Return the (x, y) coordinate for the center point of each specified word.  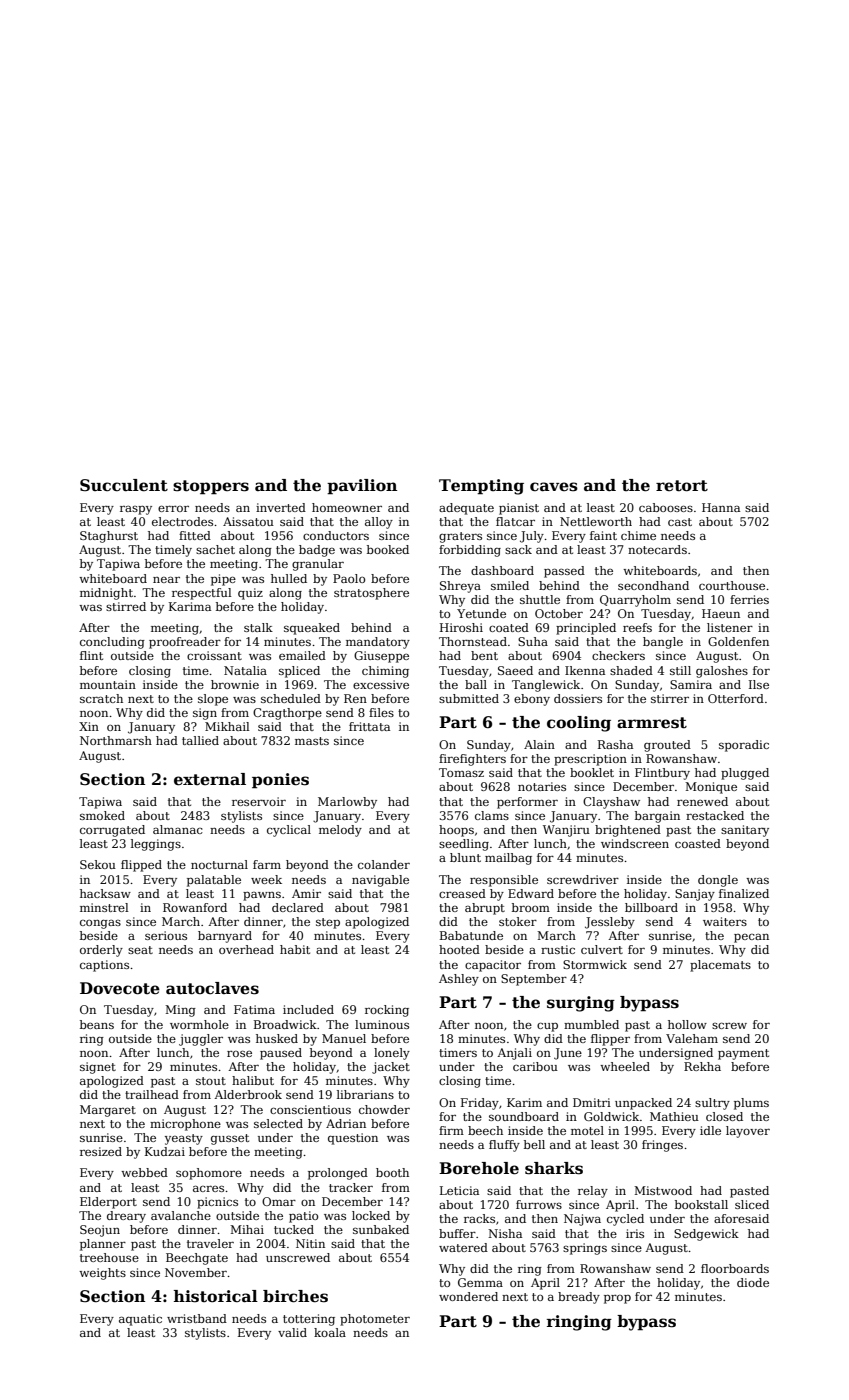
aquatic (140, 1320)
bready (579, 1298)
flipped (141, 866)
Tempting (481, 487)
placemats (720, 966)
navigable (380, 881)
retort (682, 486)
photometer (375, 1320)
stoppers (211, 487)
